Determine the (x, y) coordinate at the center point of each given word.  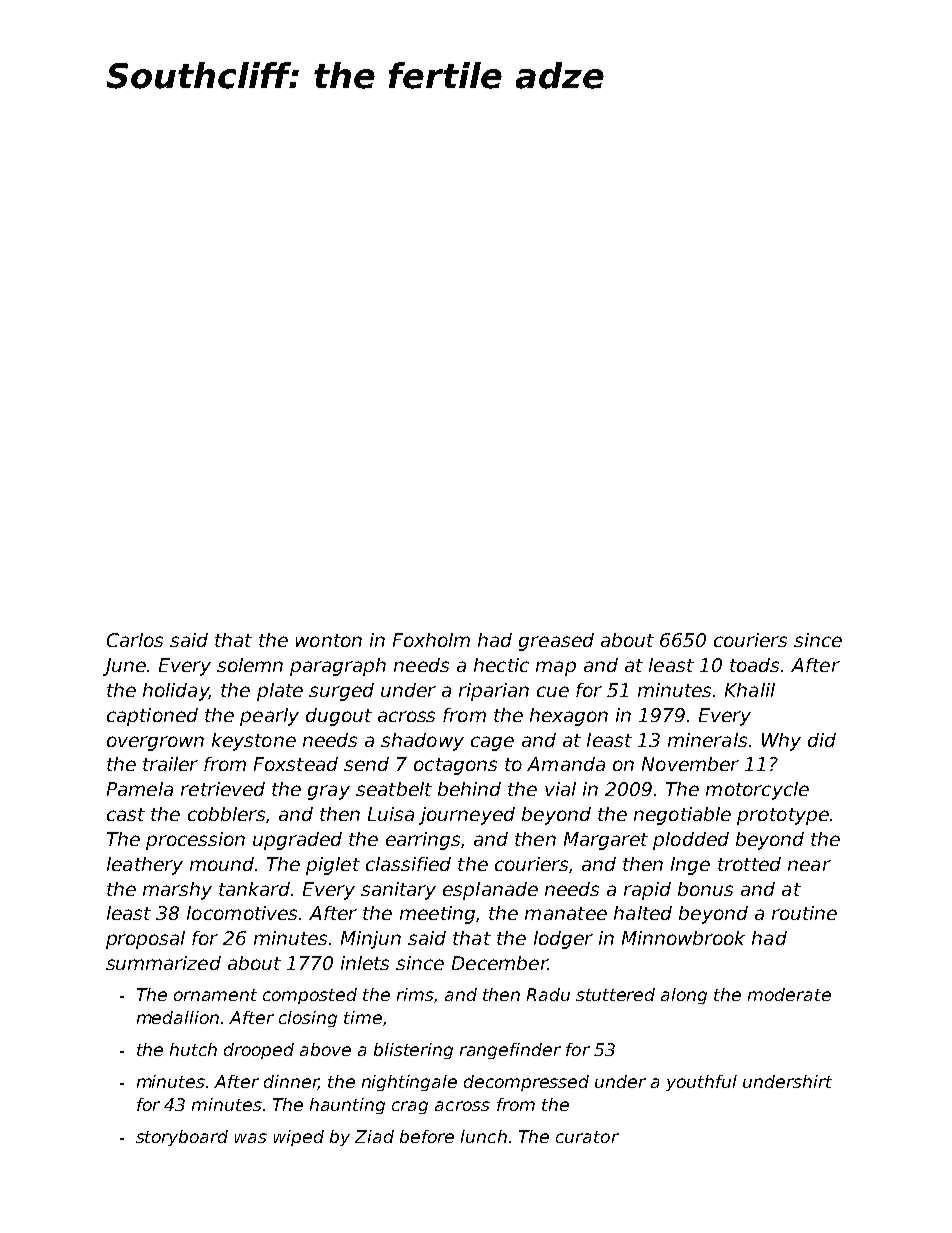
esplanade (490, 891)
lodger (563, 940)
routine (804, 913)
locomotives (242, 913)
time (363, 1017)
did (822, 740)
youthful (701, 1083)
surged (341, 692)
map (556, 668)
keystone (254, 742)
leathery (145, 866)
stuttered (615, 994)
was (251, 1138)
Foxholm (431, 640)
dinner (291, 1082)
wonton (329, 640)
